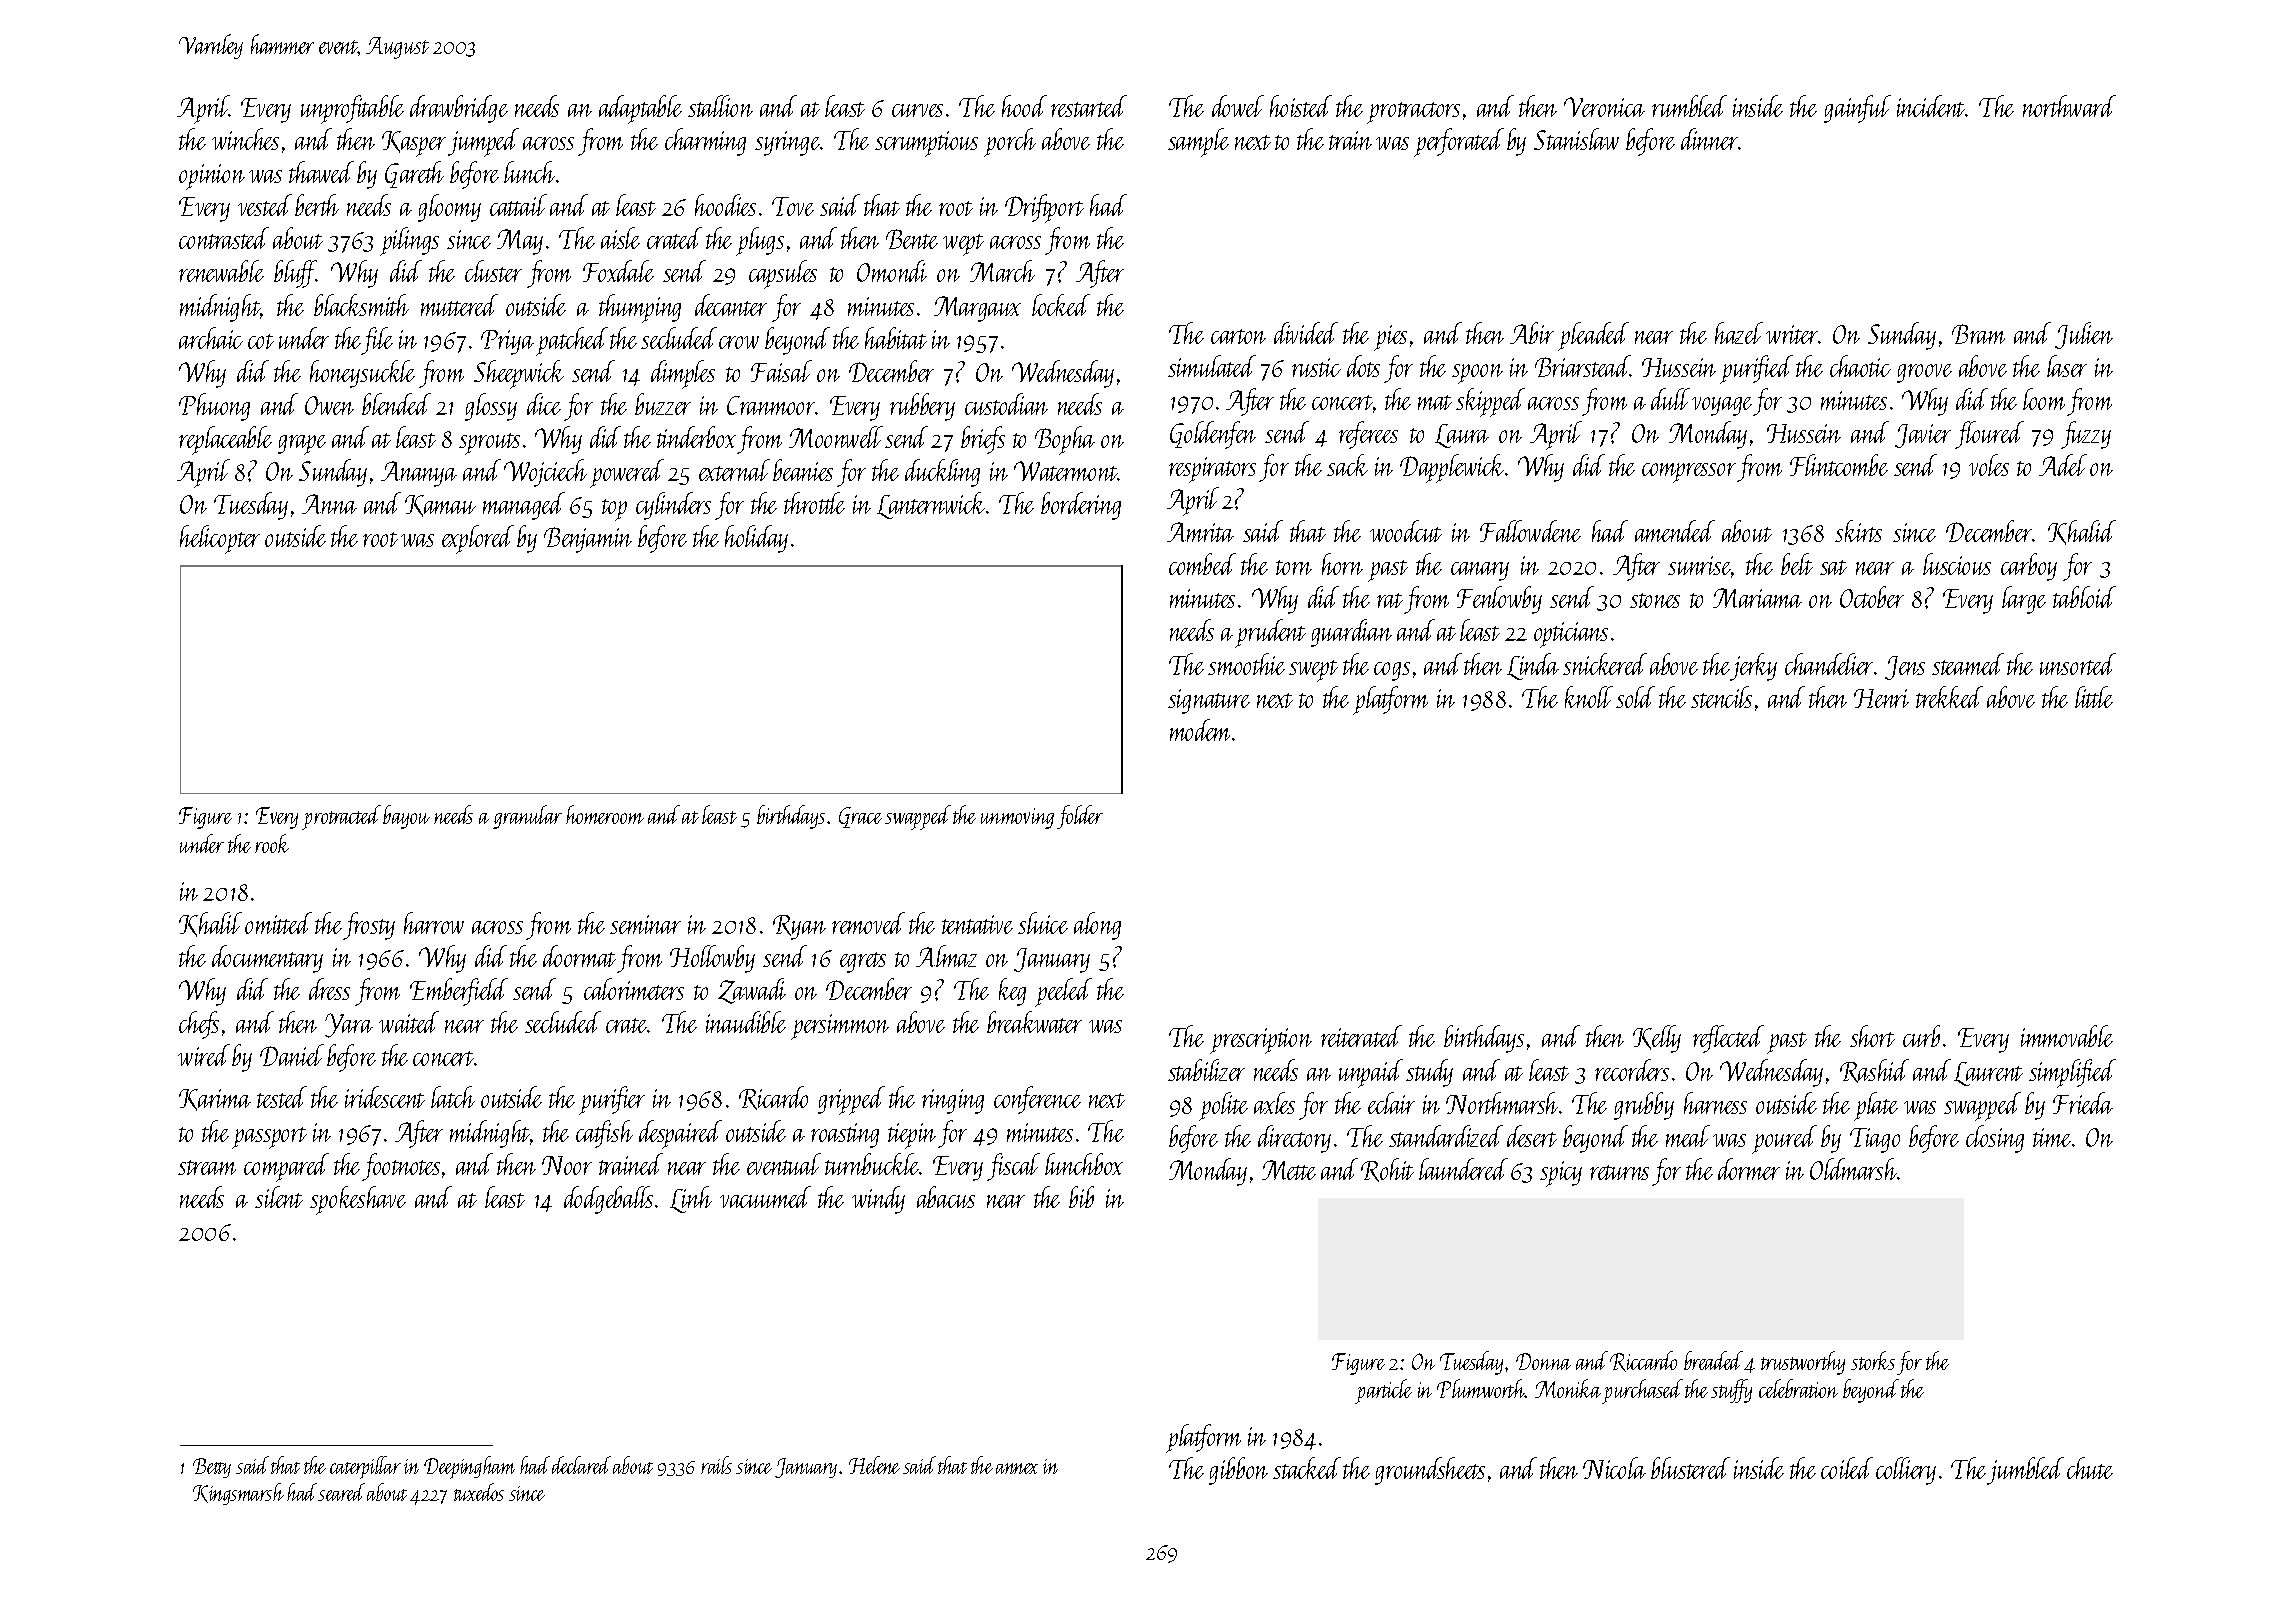  What do you see at coordinates (860, 817) in the screenshot?
I see `Grace` at bounding box center [860, 817].
